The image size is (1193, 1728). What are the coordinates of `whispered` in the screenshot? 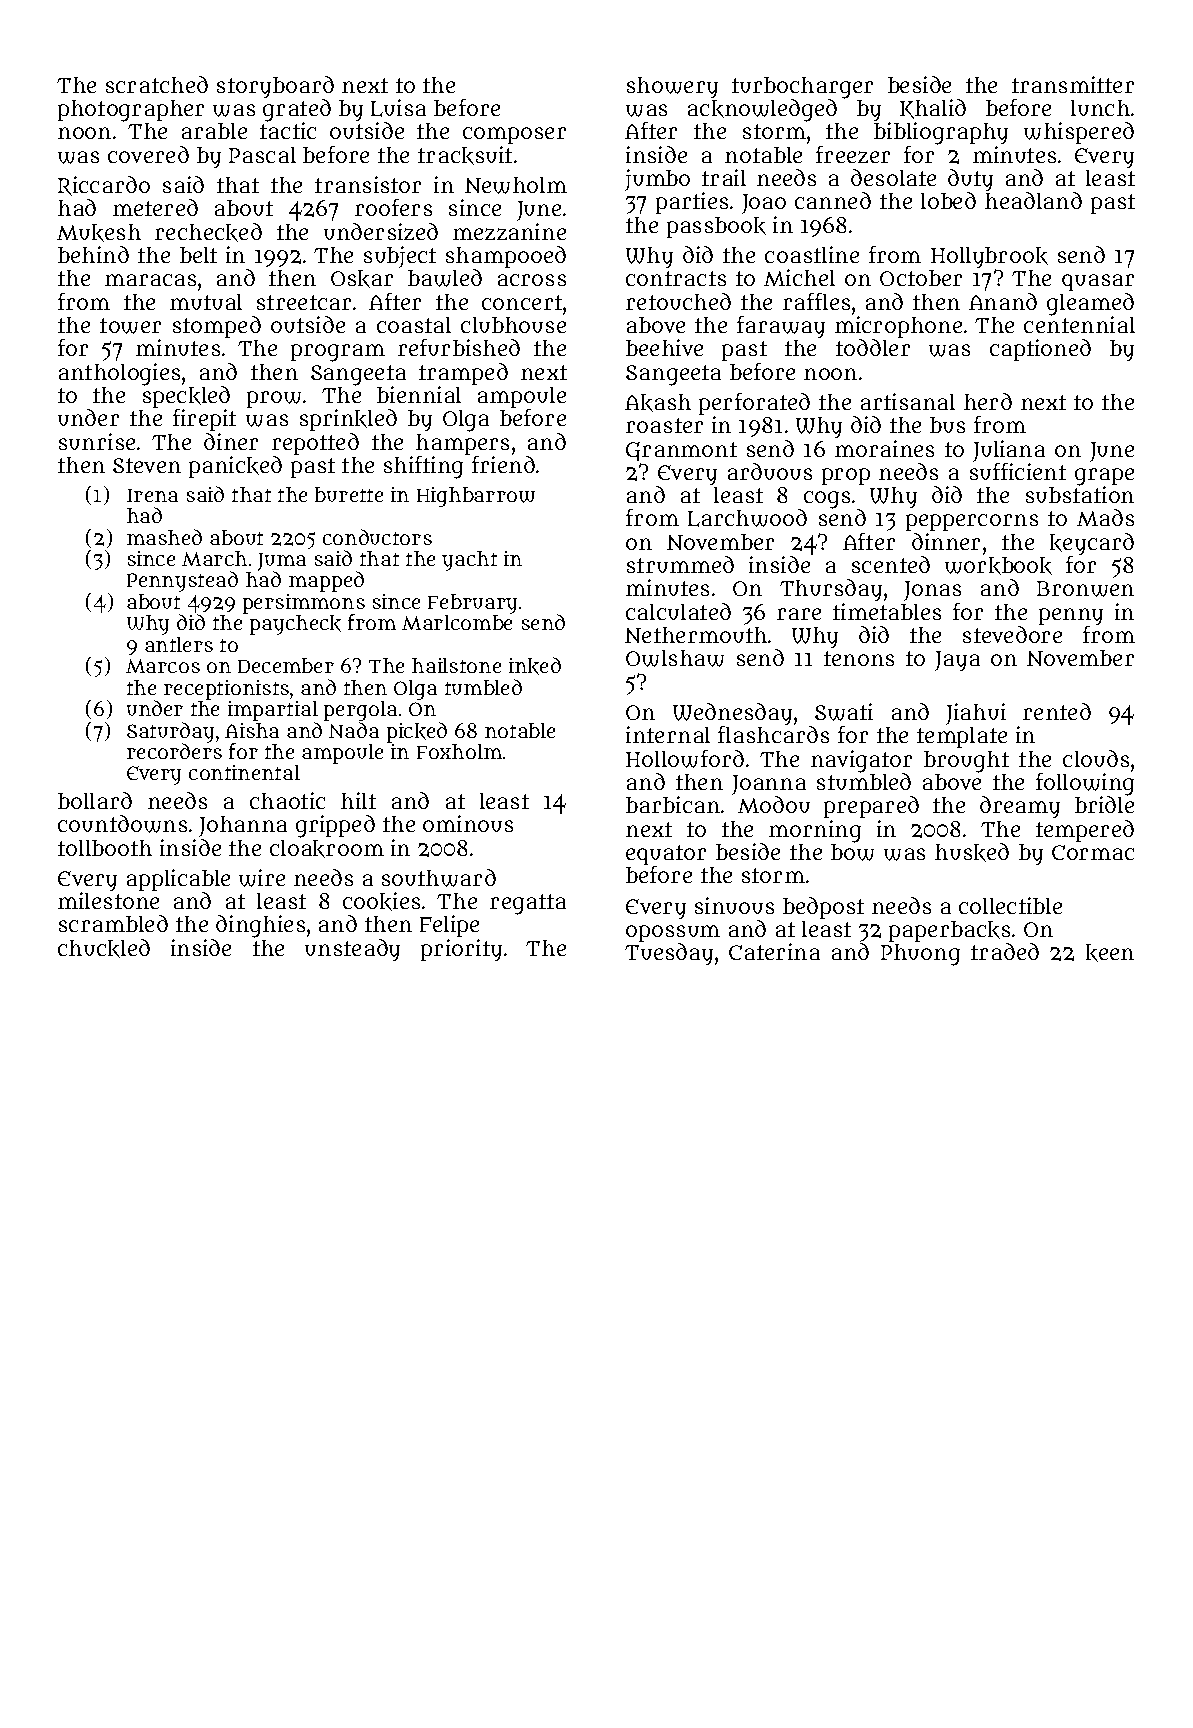 It's located at (1079, 133).
